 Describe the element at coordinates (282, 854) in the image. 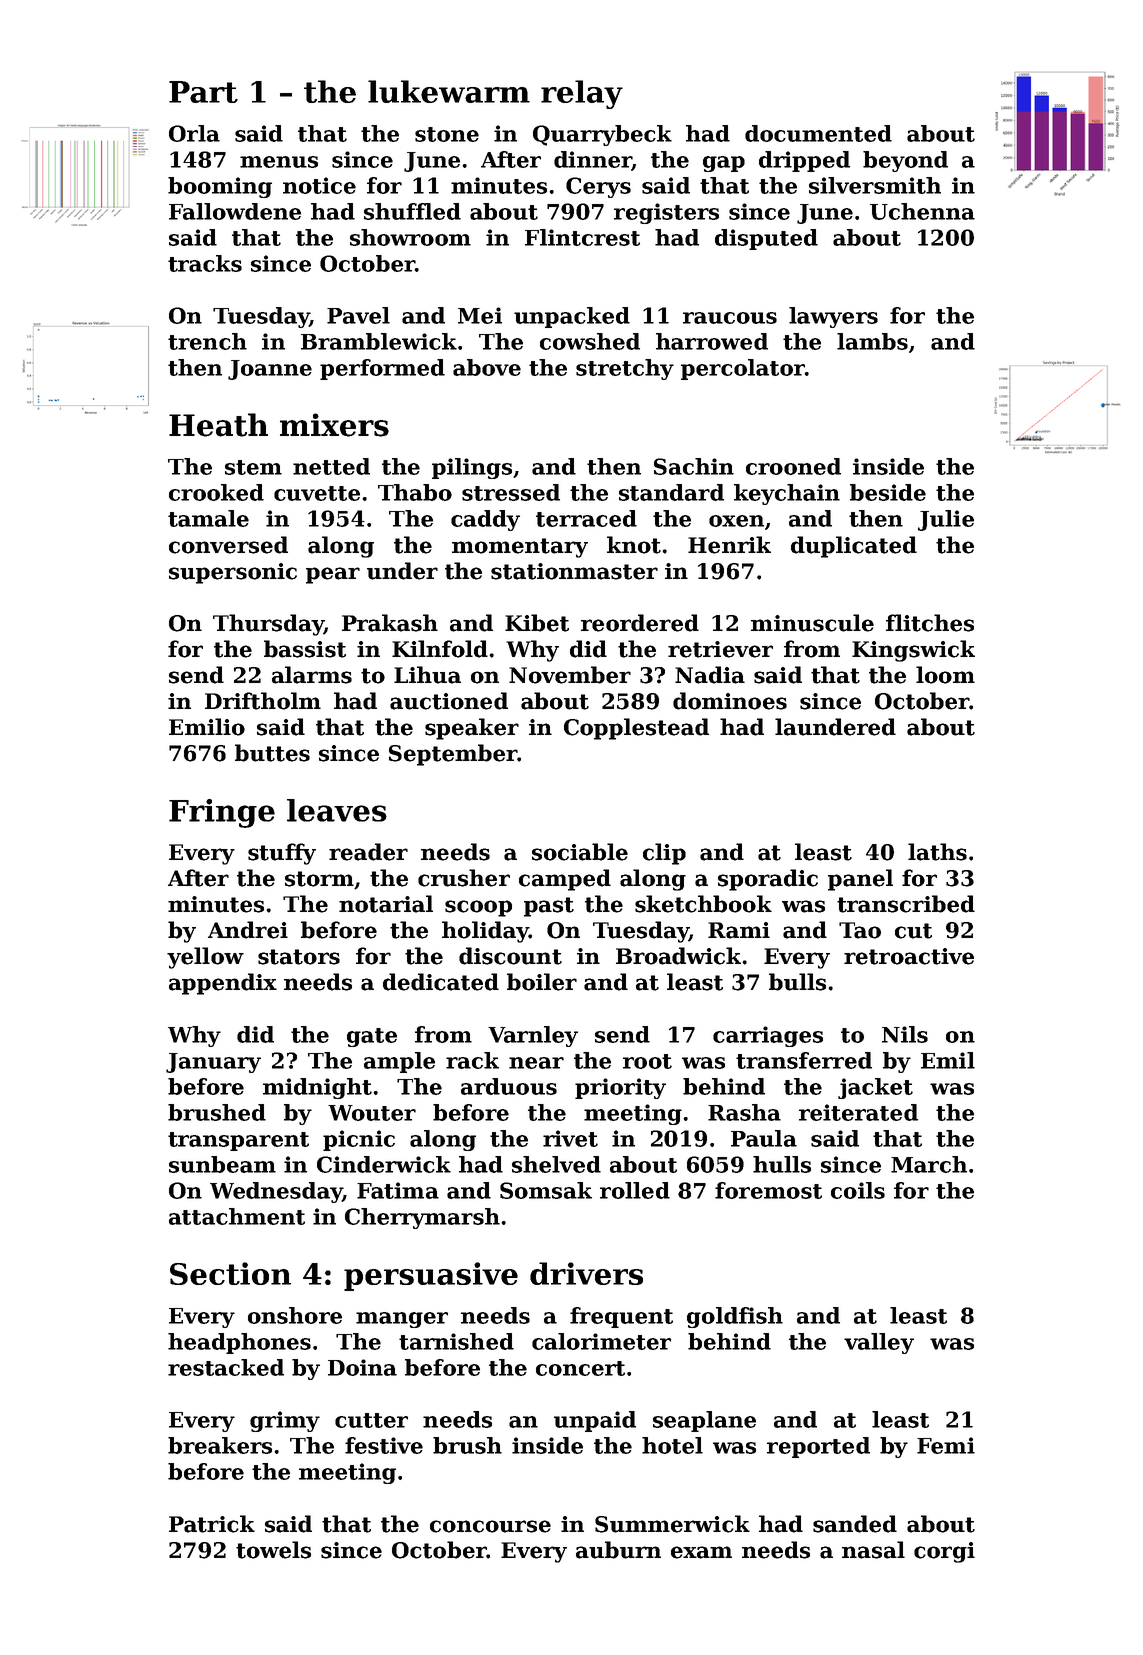

I see `stuffy` at that location.
